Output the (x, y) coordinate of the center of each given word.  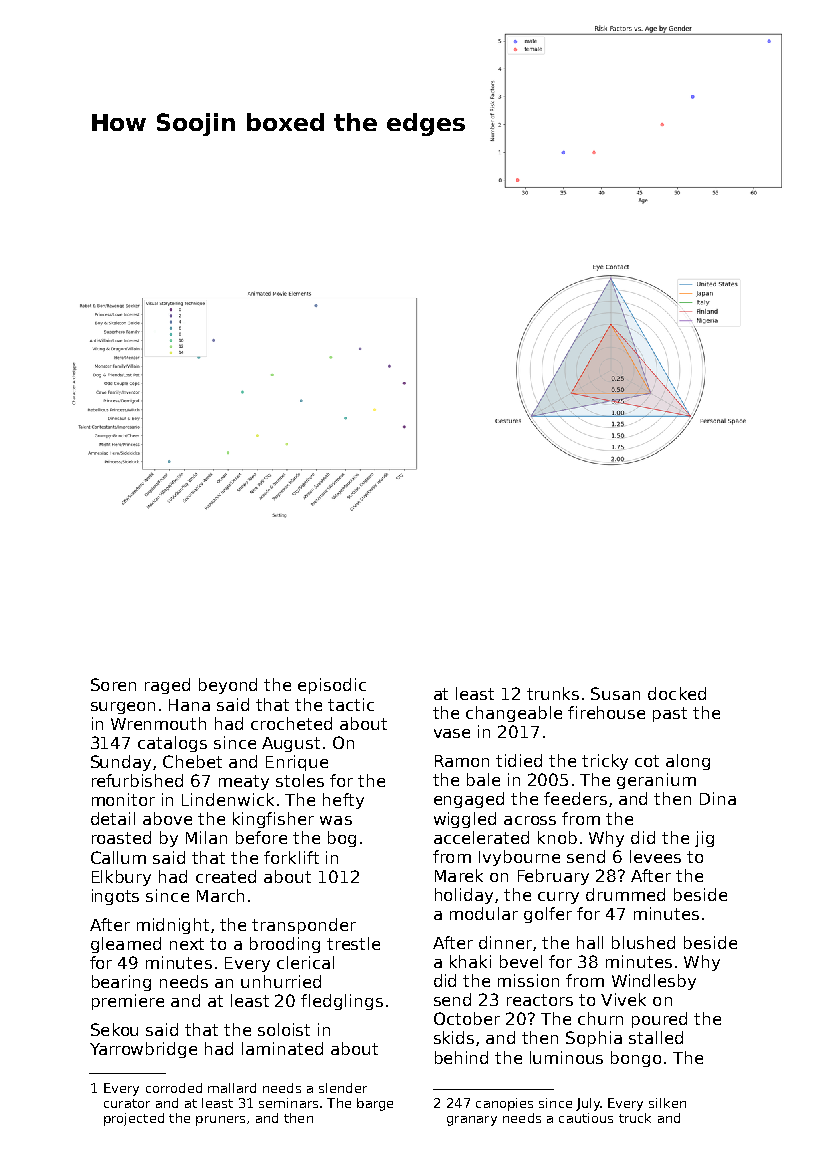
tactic (351, 704)
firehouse (606, 712)
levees (655, 856)
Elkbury (121, 878)
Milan (206, 837)
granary (472, 1121)
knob (557, 837)
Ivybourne (519, 858)
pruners (220, 1121)
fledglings (342, 1002)
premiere (128, 1002)
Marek (459, 875)
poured (659, 1020)
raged (167, 686)
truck (635, 1118)
